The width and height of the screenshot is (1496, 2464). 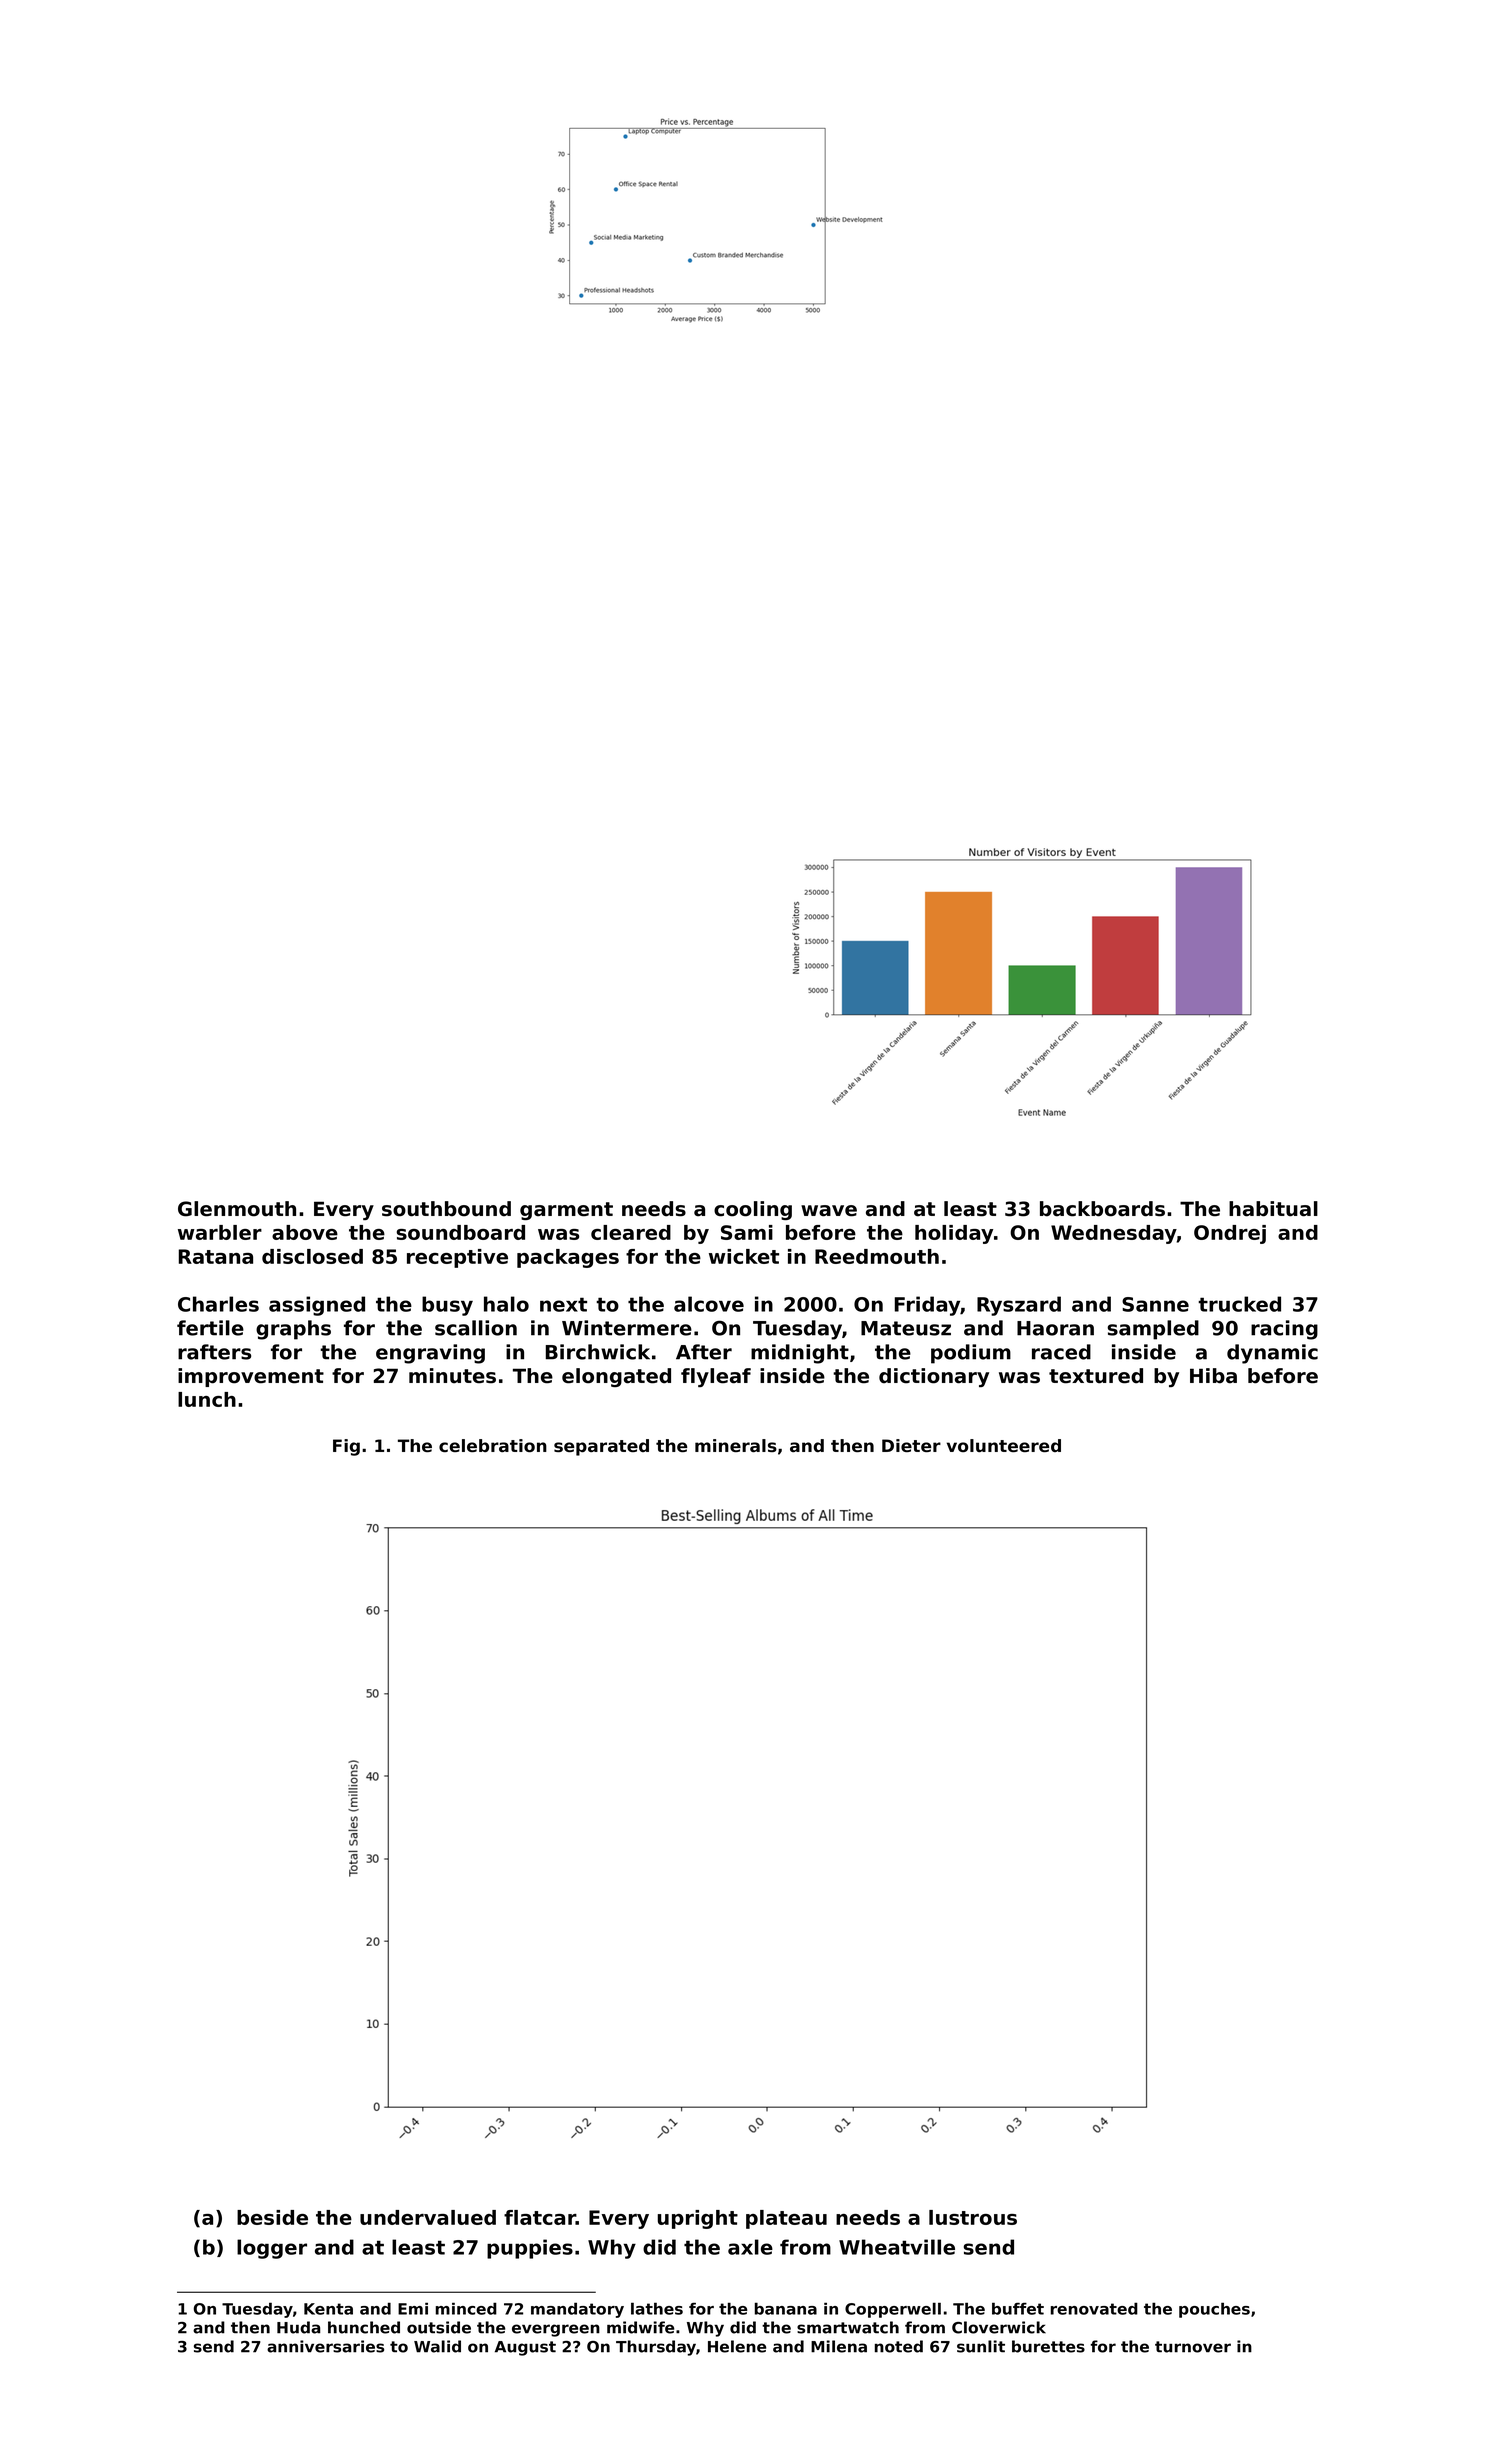 I want to click on plateau, so click(x=786, y=2219).
